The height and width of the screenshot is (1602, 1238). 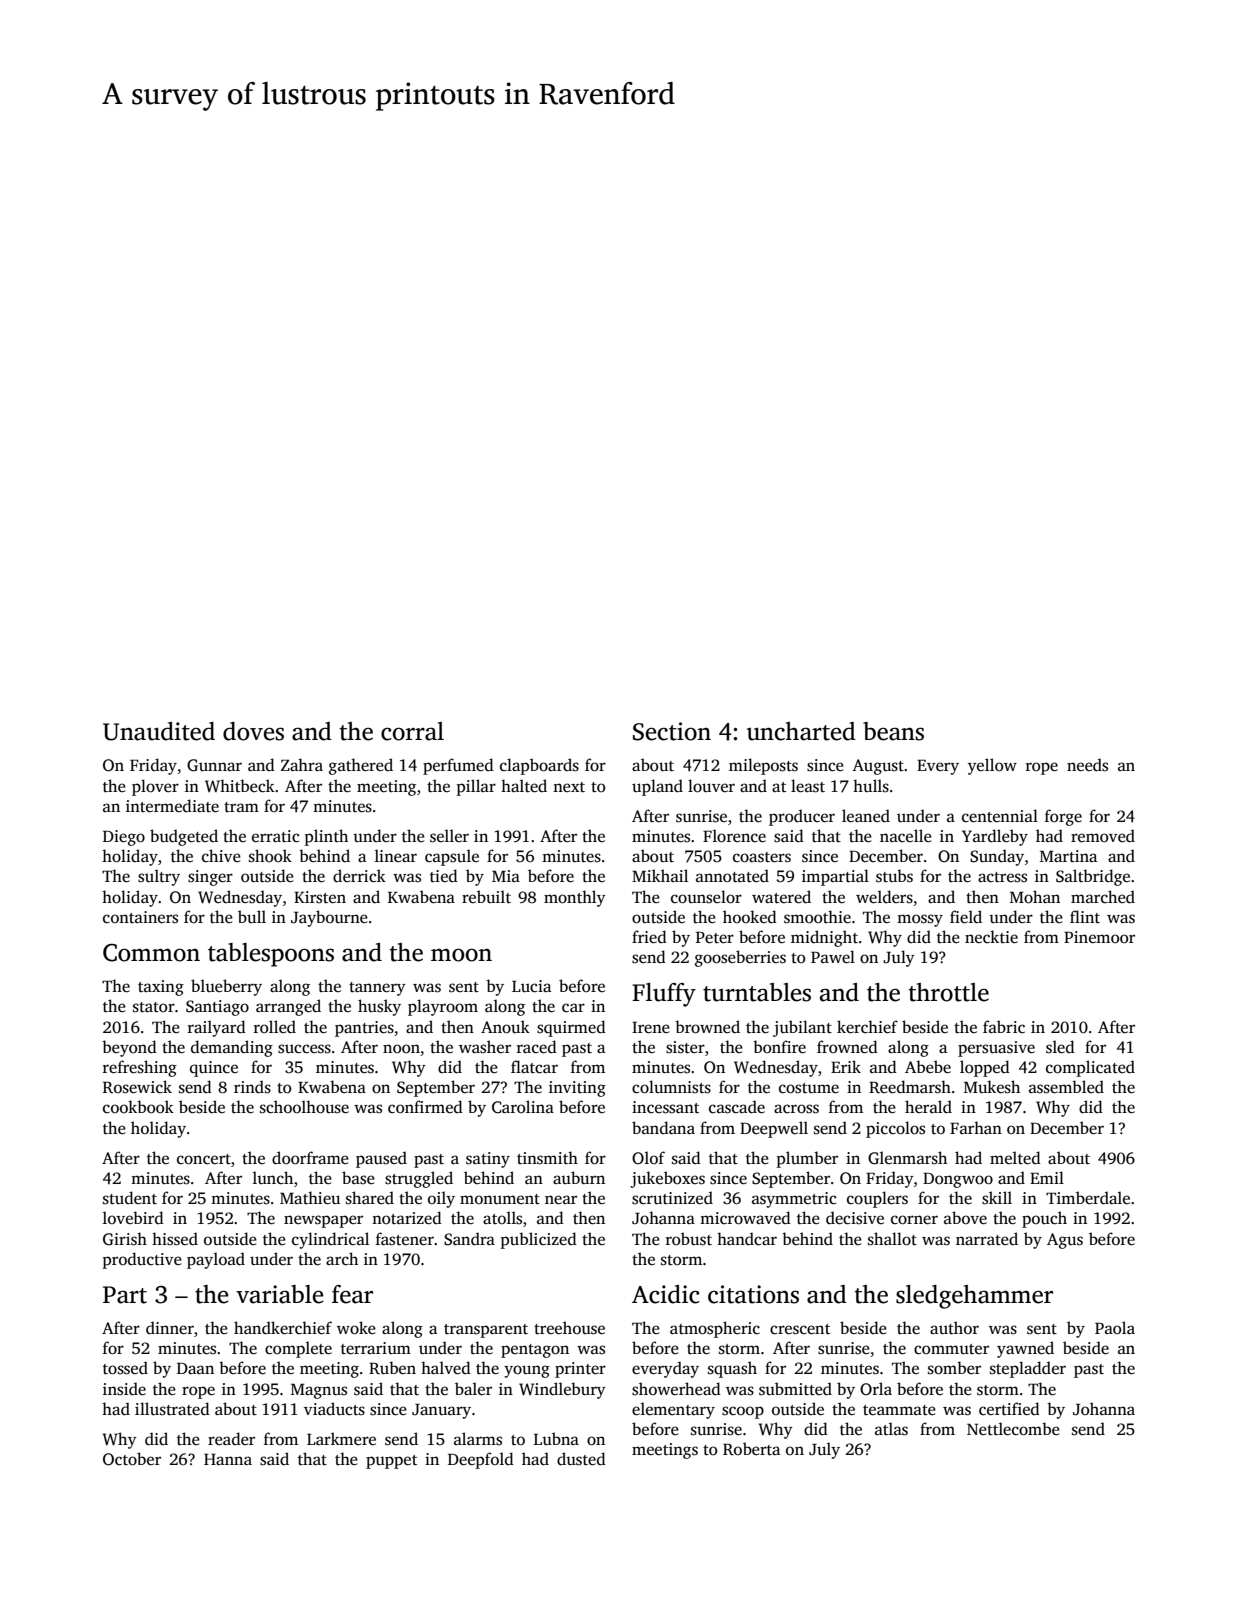 I want to click on throttle, so click(x=948, y=992).
